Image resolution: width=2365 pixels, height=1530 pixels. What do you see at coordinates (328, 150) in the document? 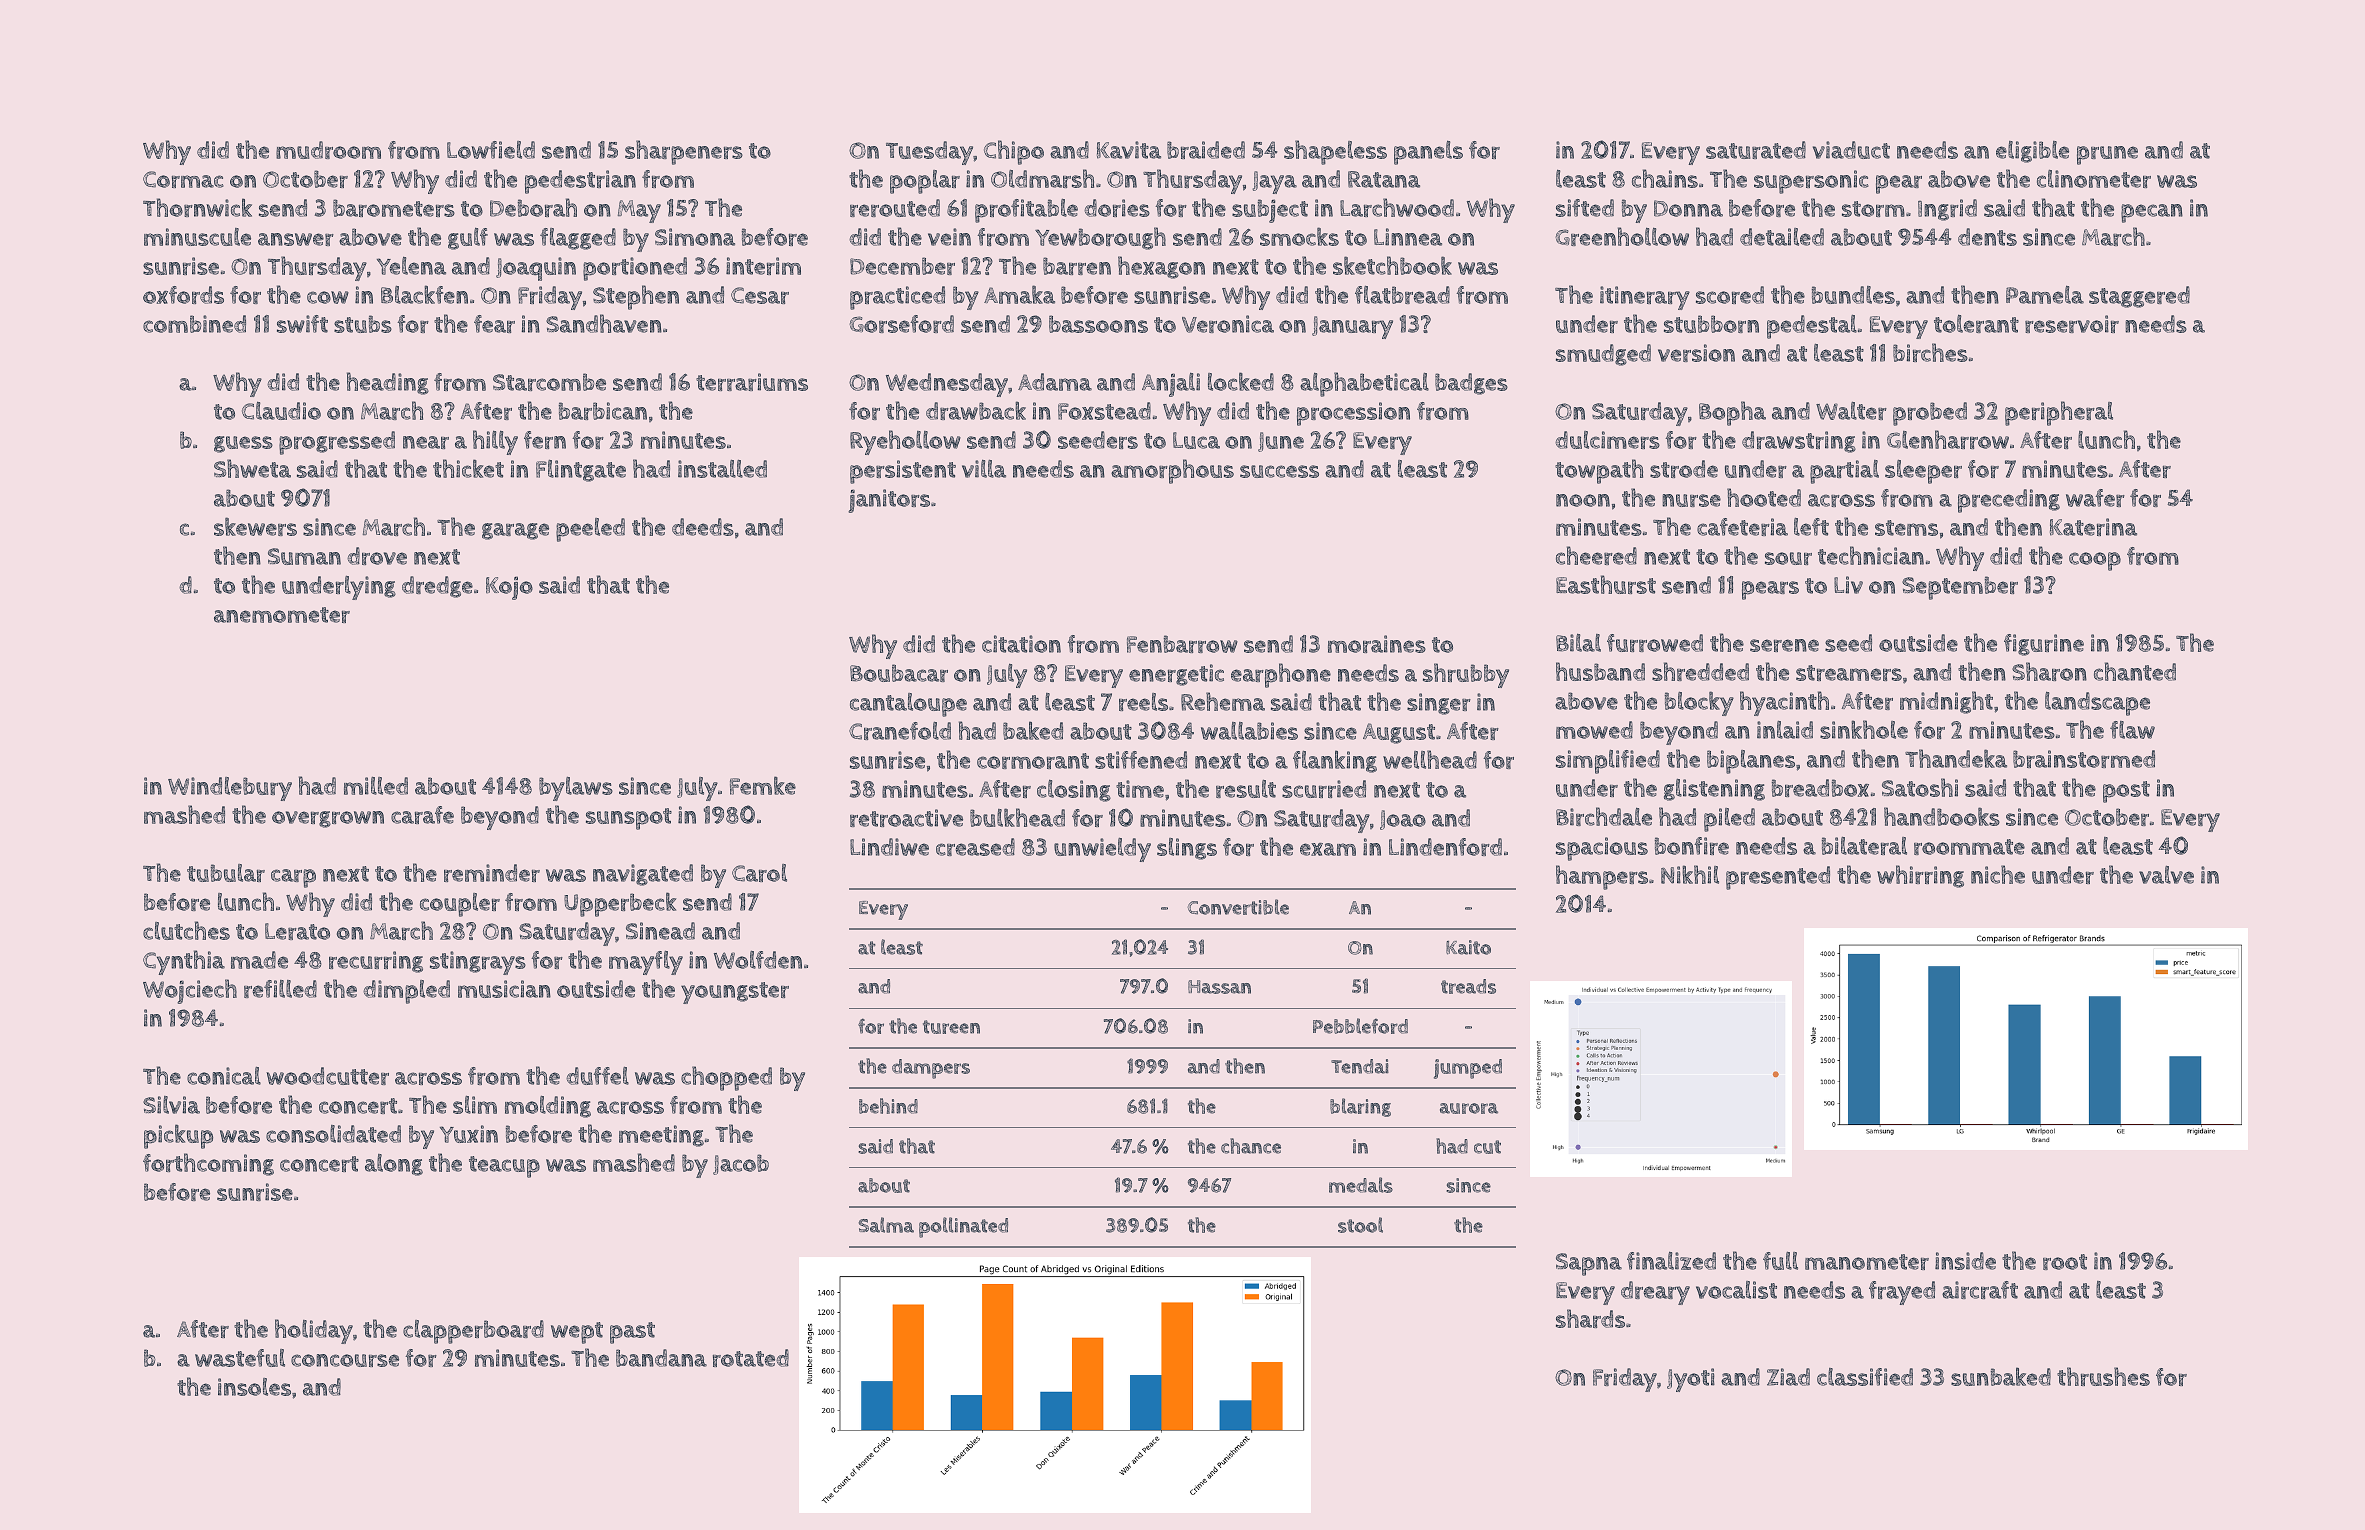
I see `mudroom` at bounding box center [328, 150].
